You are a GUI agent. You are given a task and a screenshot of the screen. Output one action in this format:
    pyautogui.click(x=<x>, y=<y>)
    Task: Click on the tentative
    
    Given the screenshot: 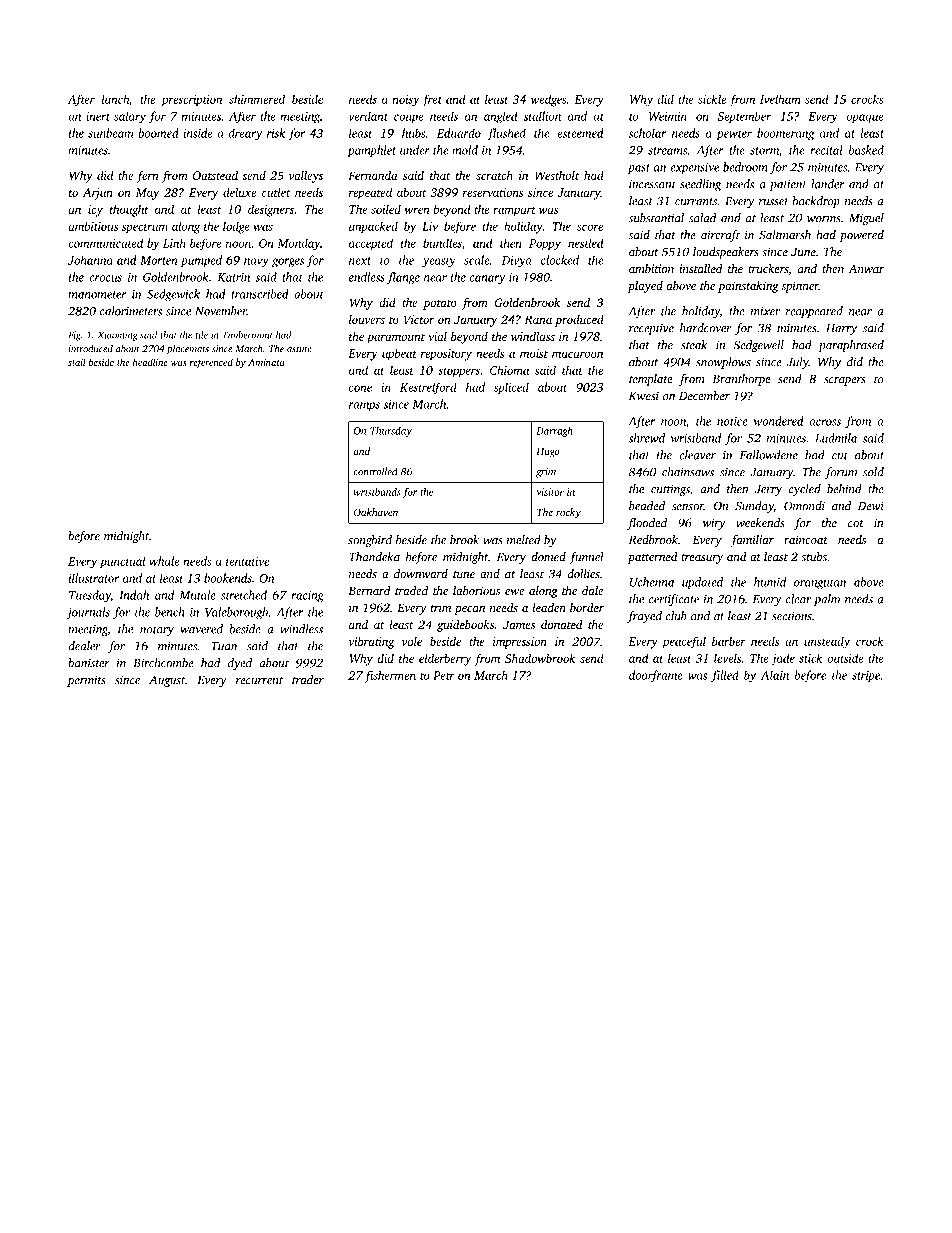 What is the action you would take?
    pyautogui.click(x=247, y=561)
